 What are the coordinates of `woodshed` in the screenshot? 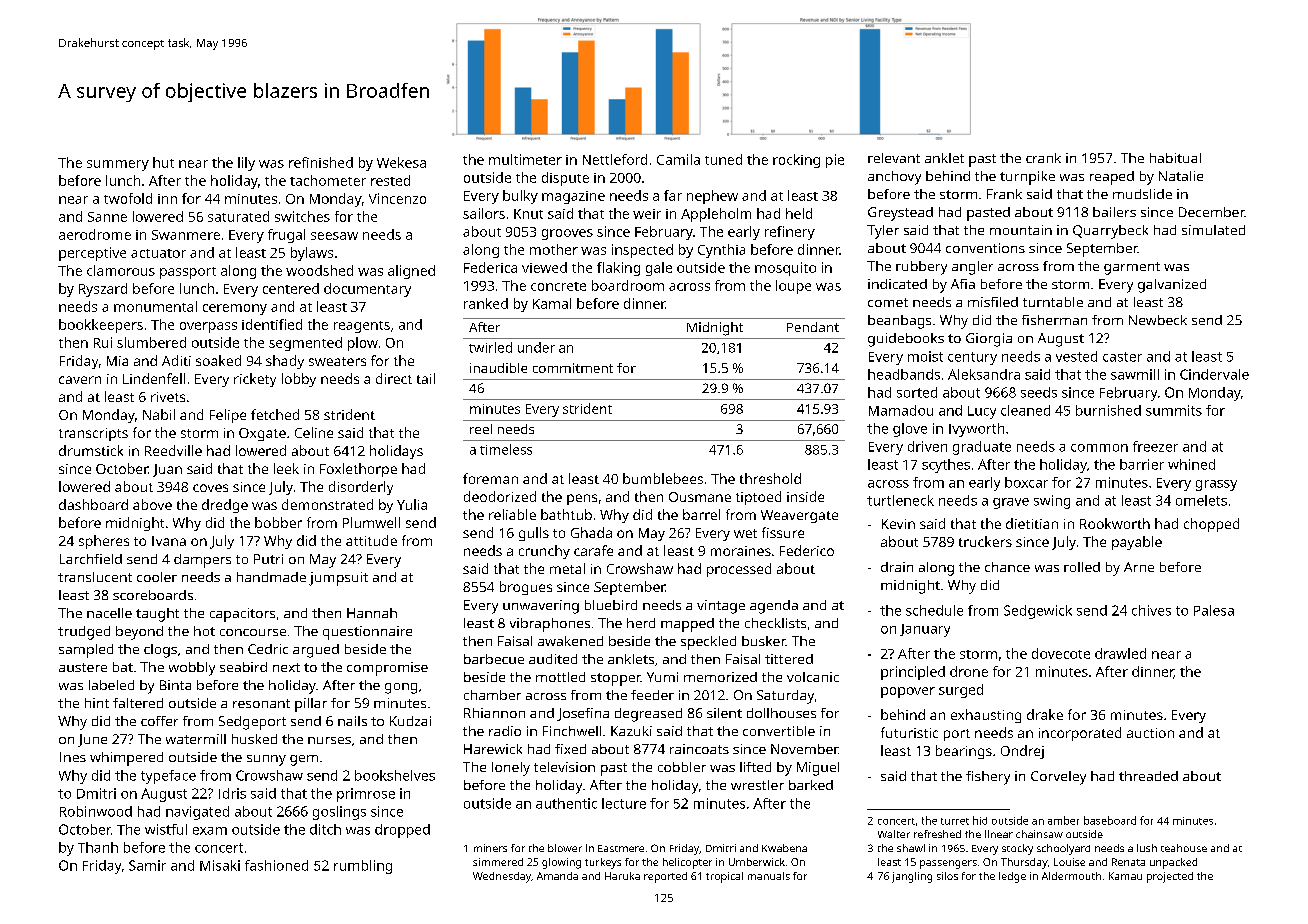 It's located at (319, 270).
